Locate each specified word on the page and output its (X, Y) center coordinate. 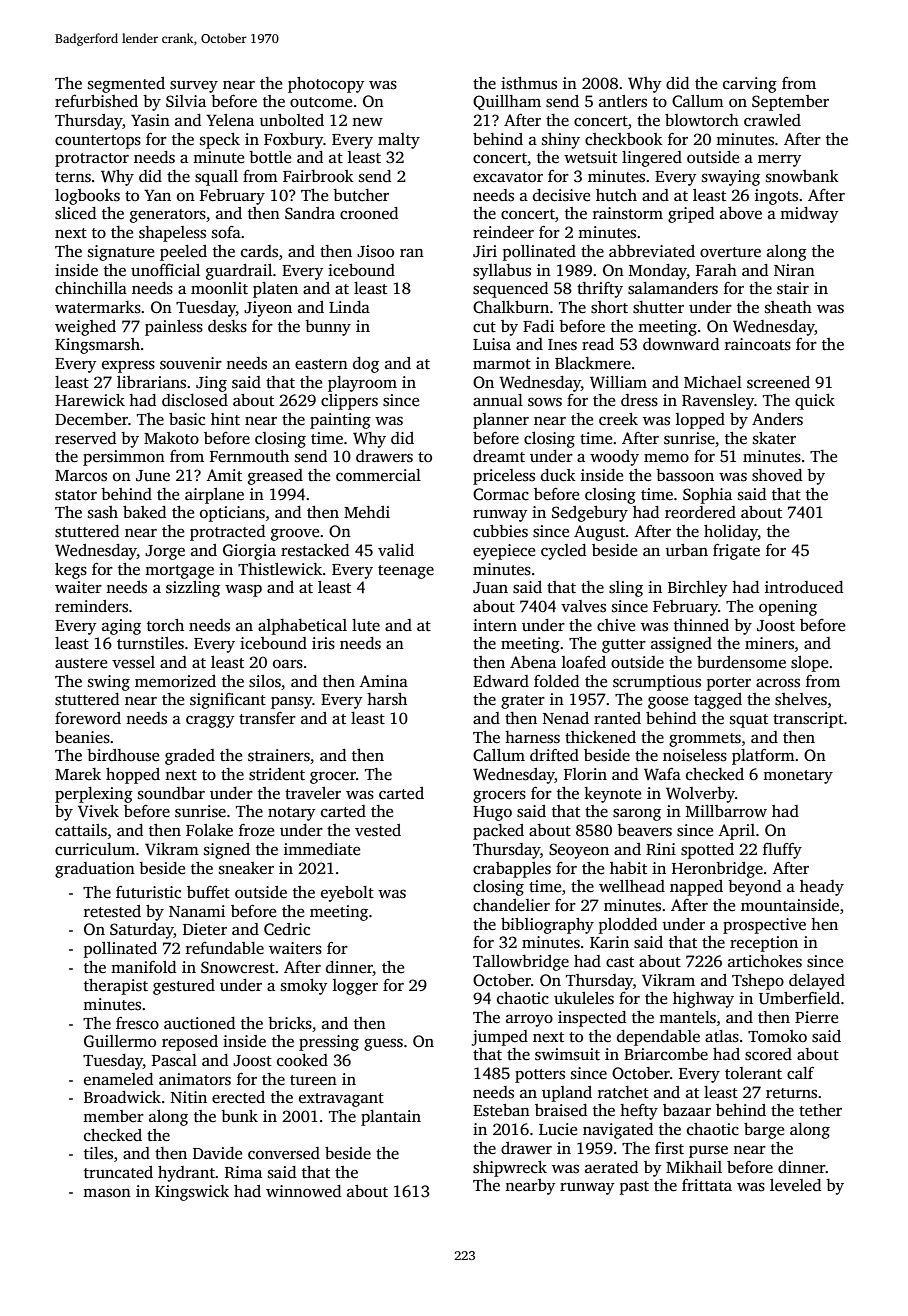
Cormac (501, 494)
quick (815, 402)
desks (227, 326)
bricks (290, 1023)
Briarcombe (666, 1054)
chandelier (511, 905)
